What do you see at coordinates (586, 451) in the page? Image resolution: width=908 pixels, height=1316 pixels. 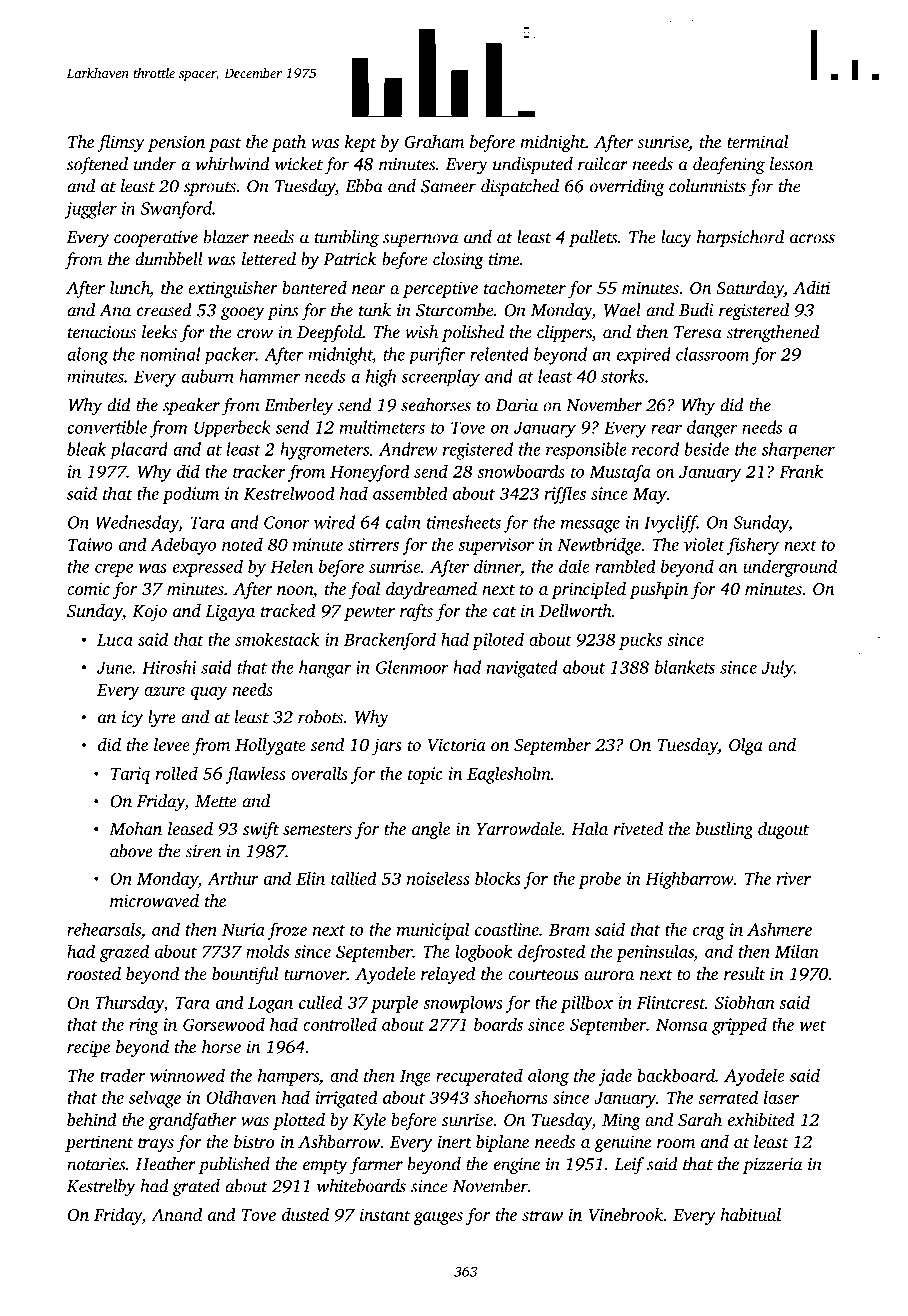 I see `responsible` at bounding box center [586, 451].
